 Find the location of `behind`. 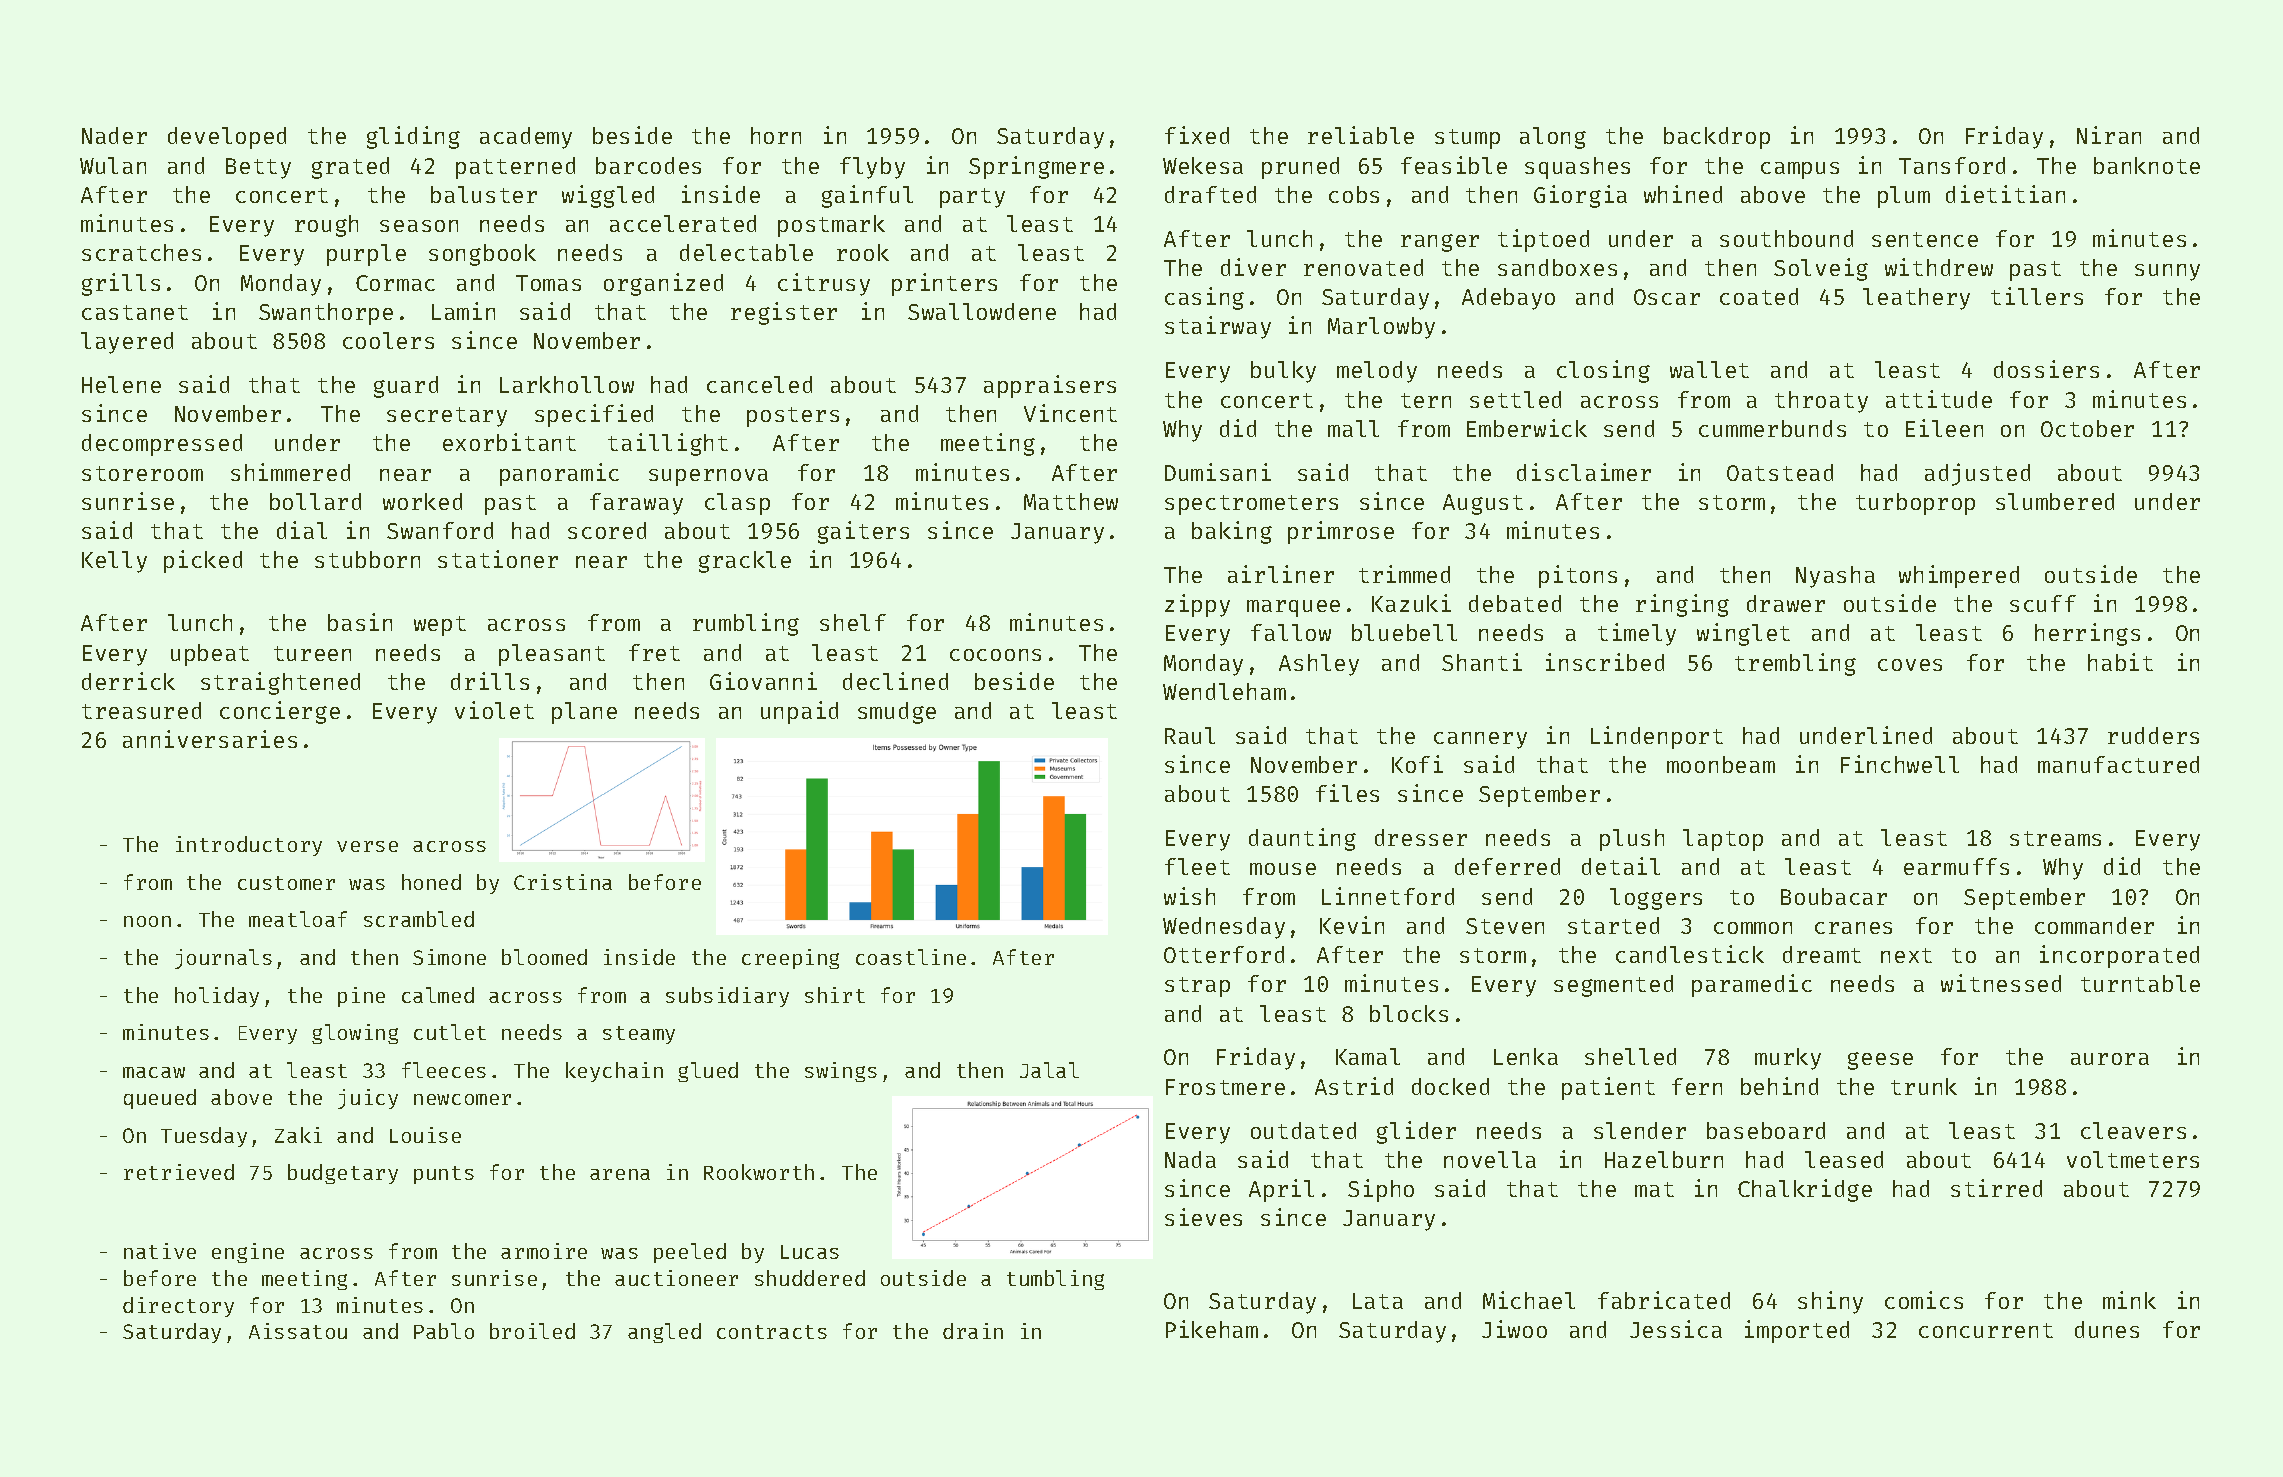

behind is located at coordinates (1779, 1086).
